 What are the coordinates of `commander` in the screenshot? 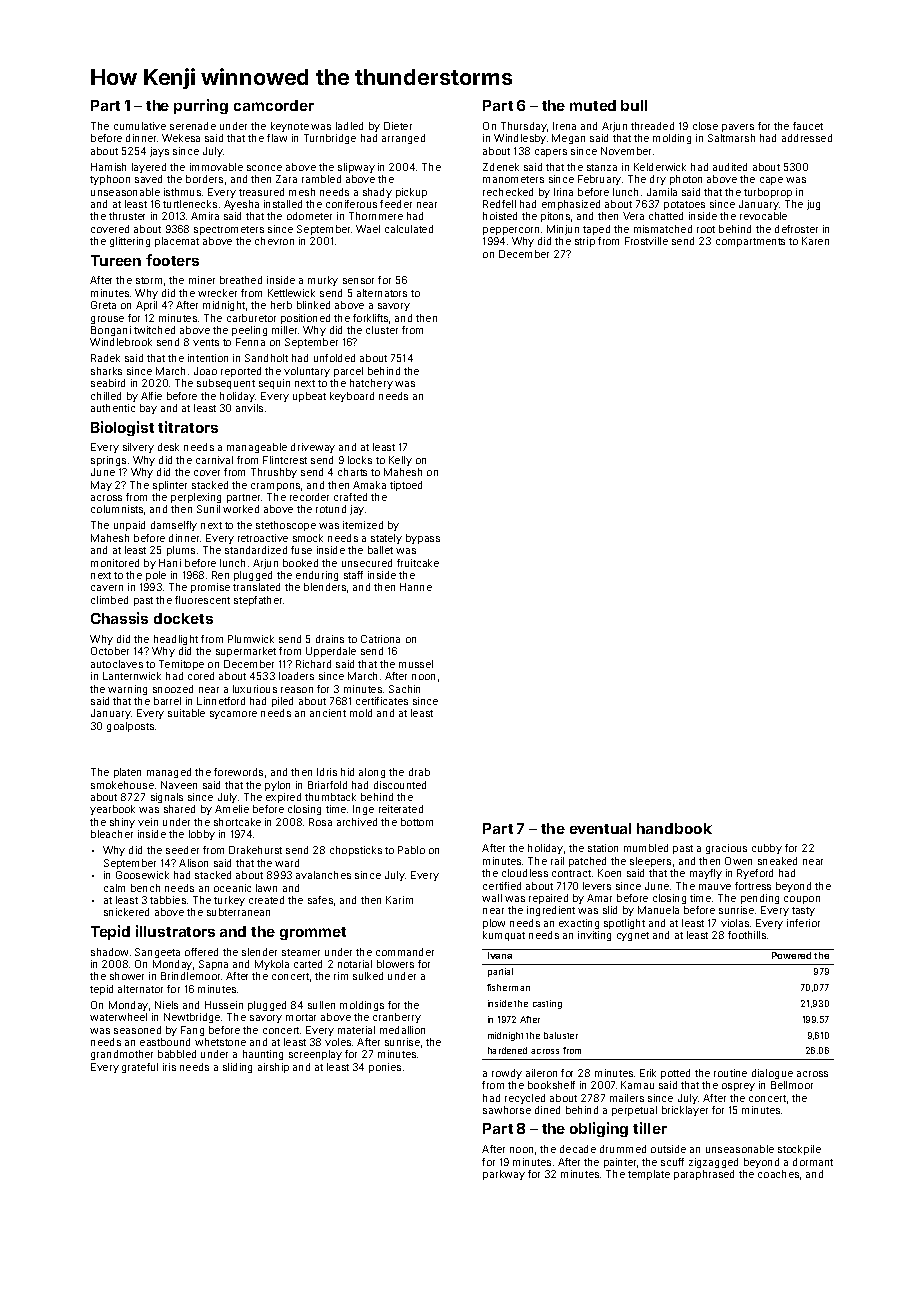 It's located at (405, 952).
